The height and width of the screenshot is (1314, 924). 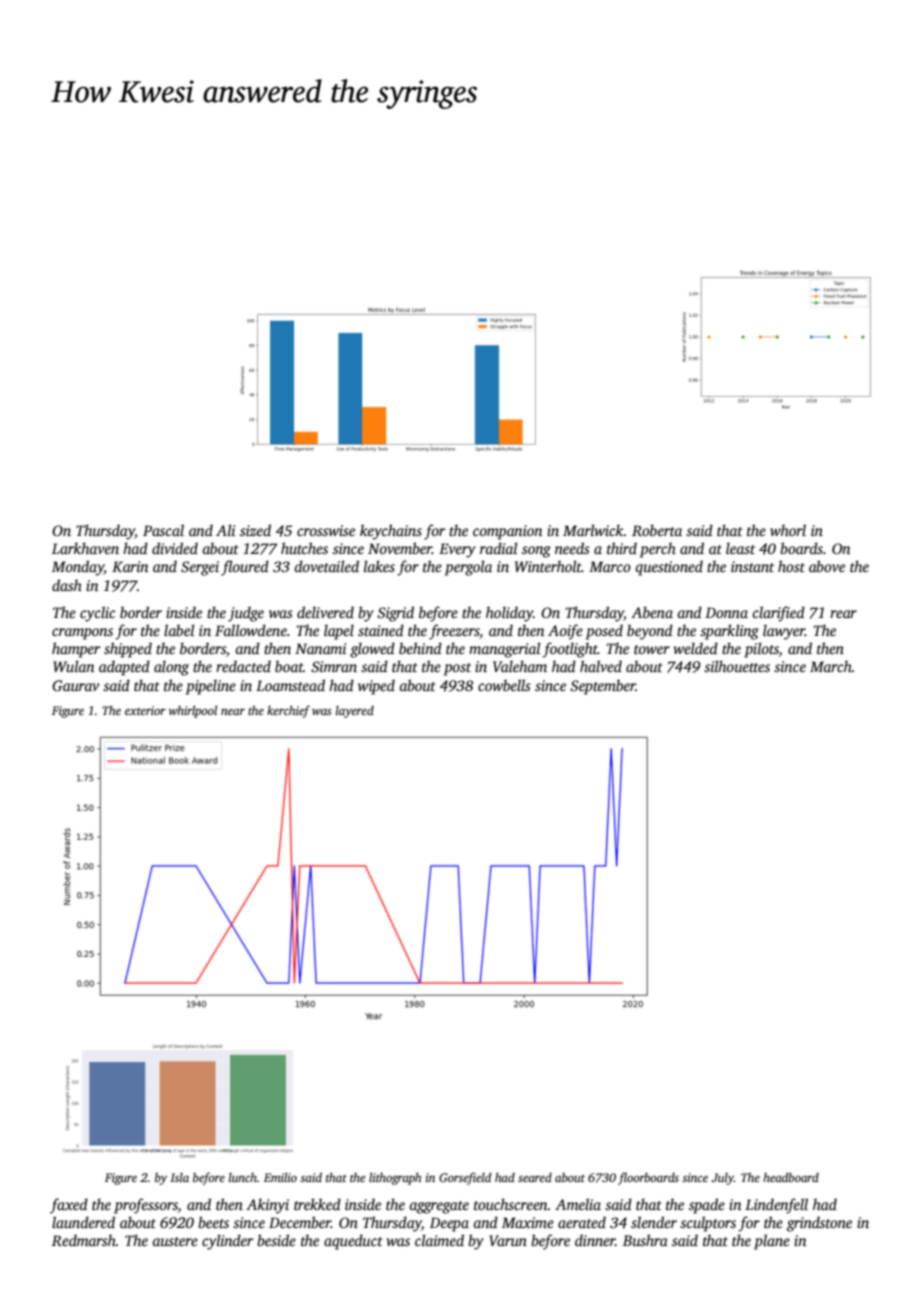 What do you see at coordinates (146, 1206) in the screenshot?
I see `professors` at bounding box center [146, 1206].
